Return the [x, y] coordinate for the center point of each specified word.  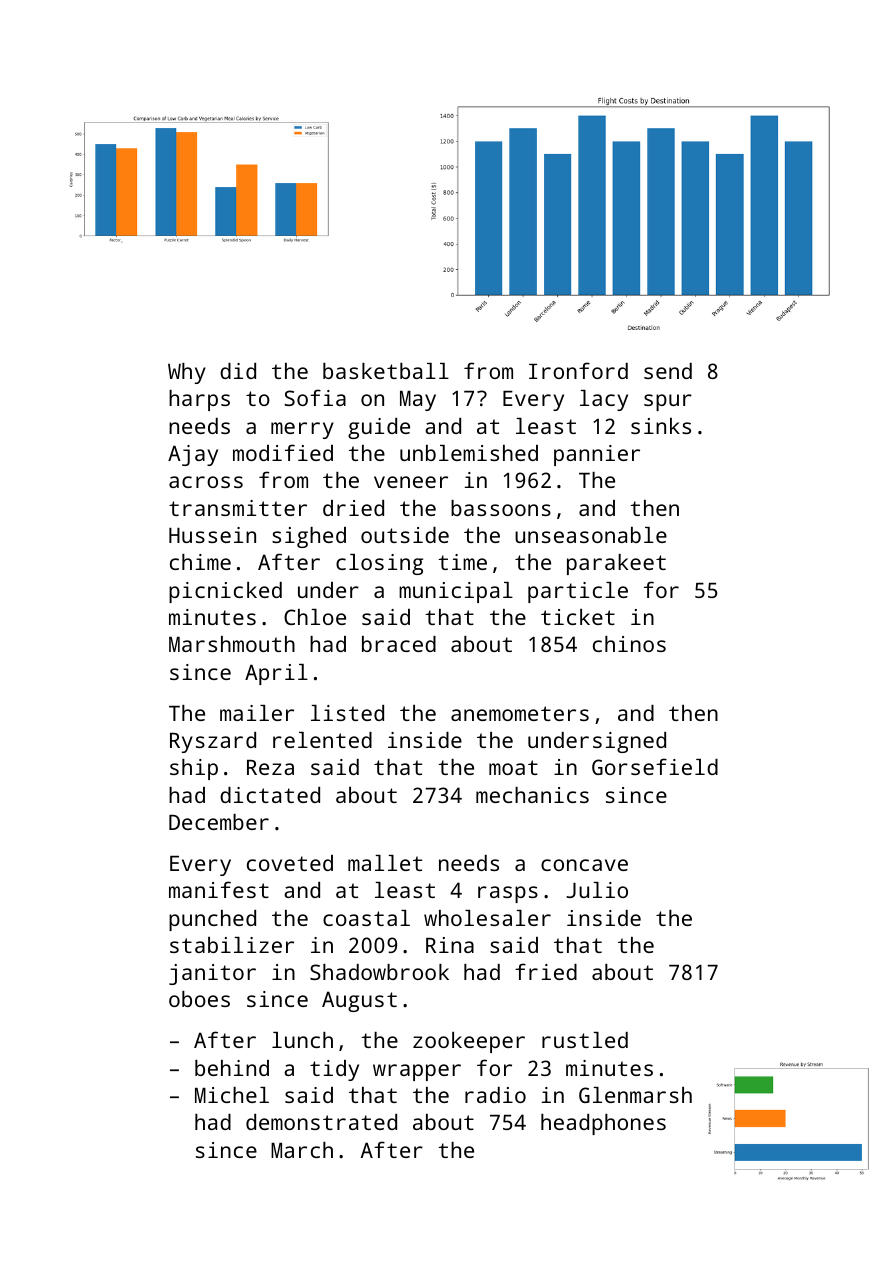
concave [584, 865]
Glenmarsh [635, 1095]
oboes [199, 999]
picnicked [225, 592]
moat [513, 767]
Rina [450, 945]
